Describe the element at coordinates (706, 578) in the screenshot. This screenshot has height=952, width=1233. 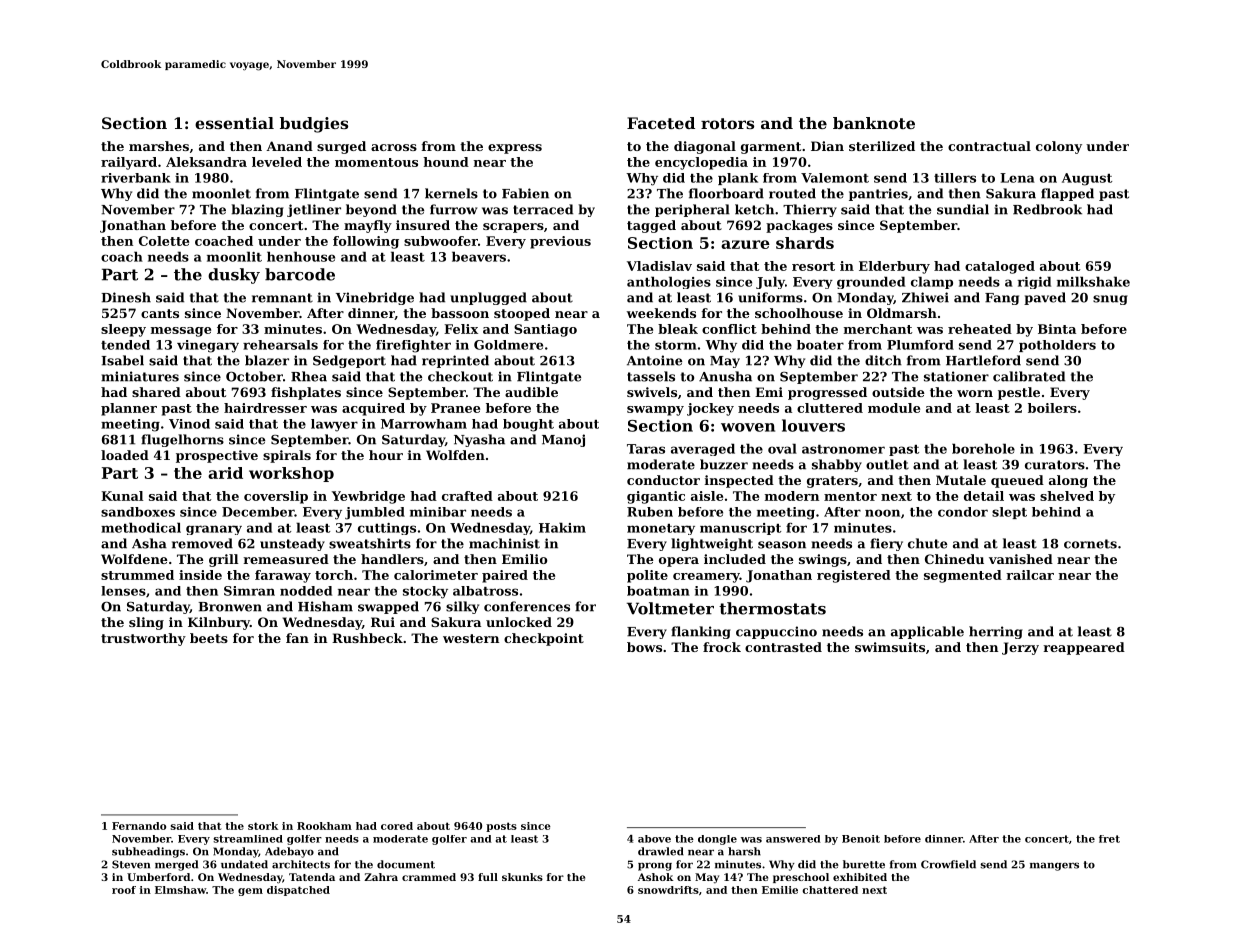
I see `creamery` at that location.
